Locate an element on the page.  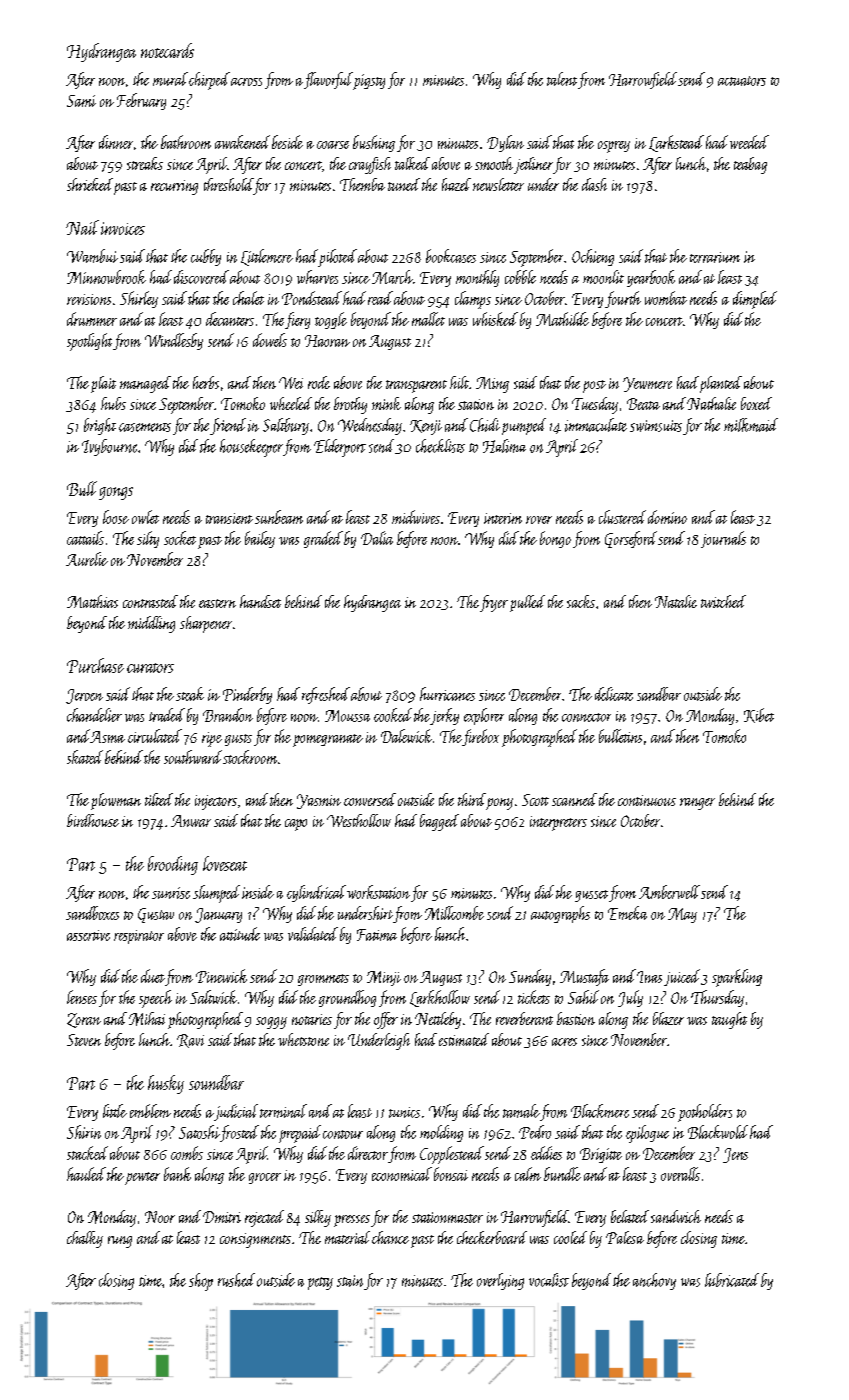
actuators is located at coordinates (742, 81).
